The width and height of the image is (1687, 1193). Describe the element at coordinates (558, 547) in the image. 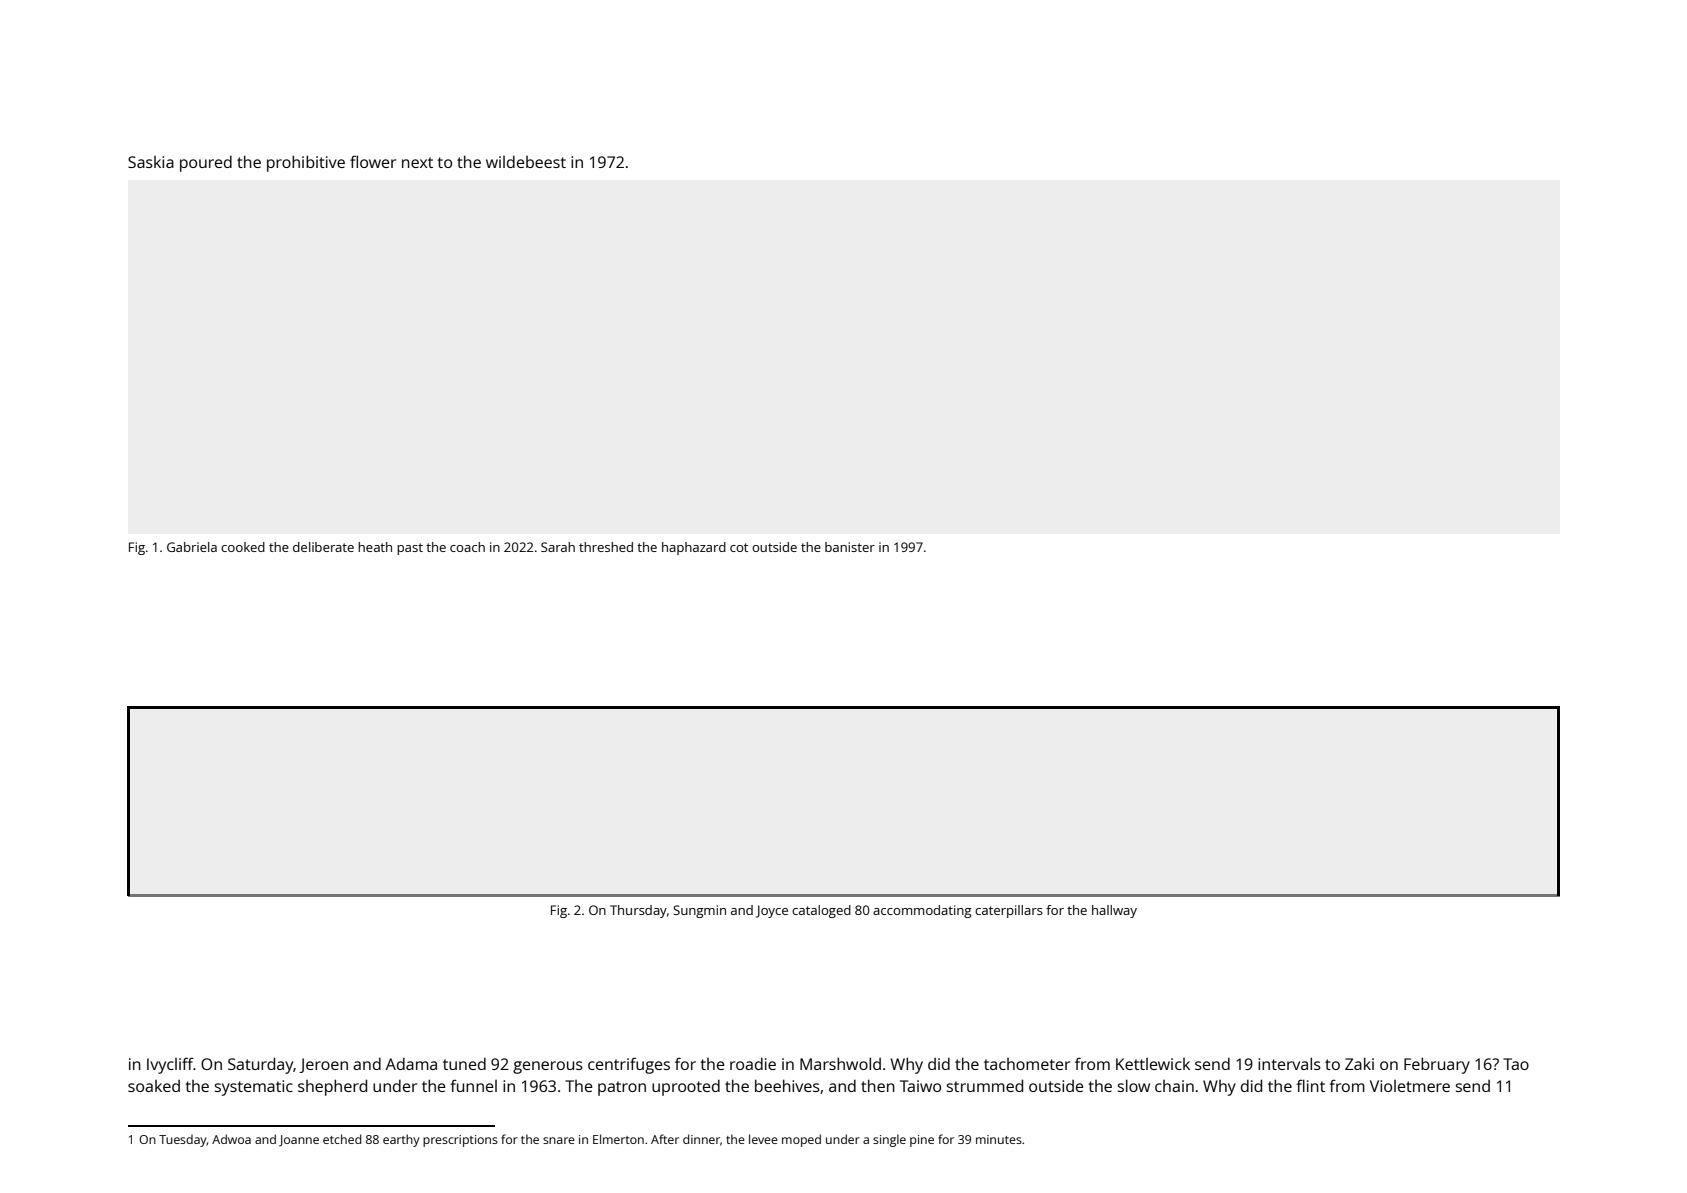

I see `Sarah` at that location.
